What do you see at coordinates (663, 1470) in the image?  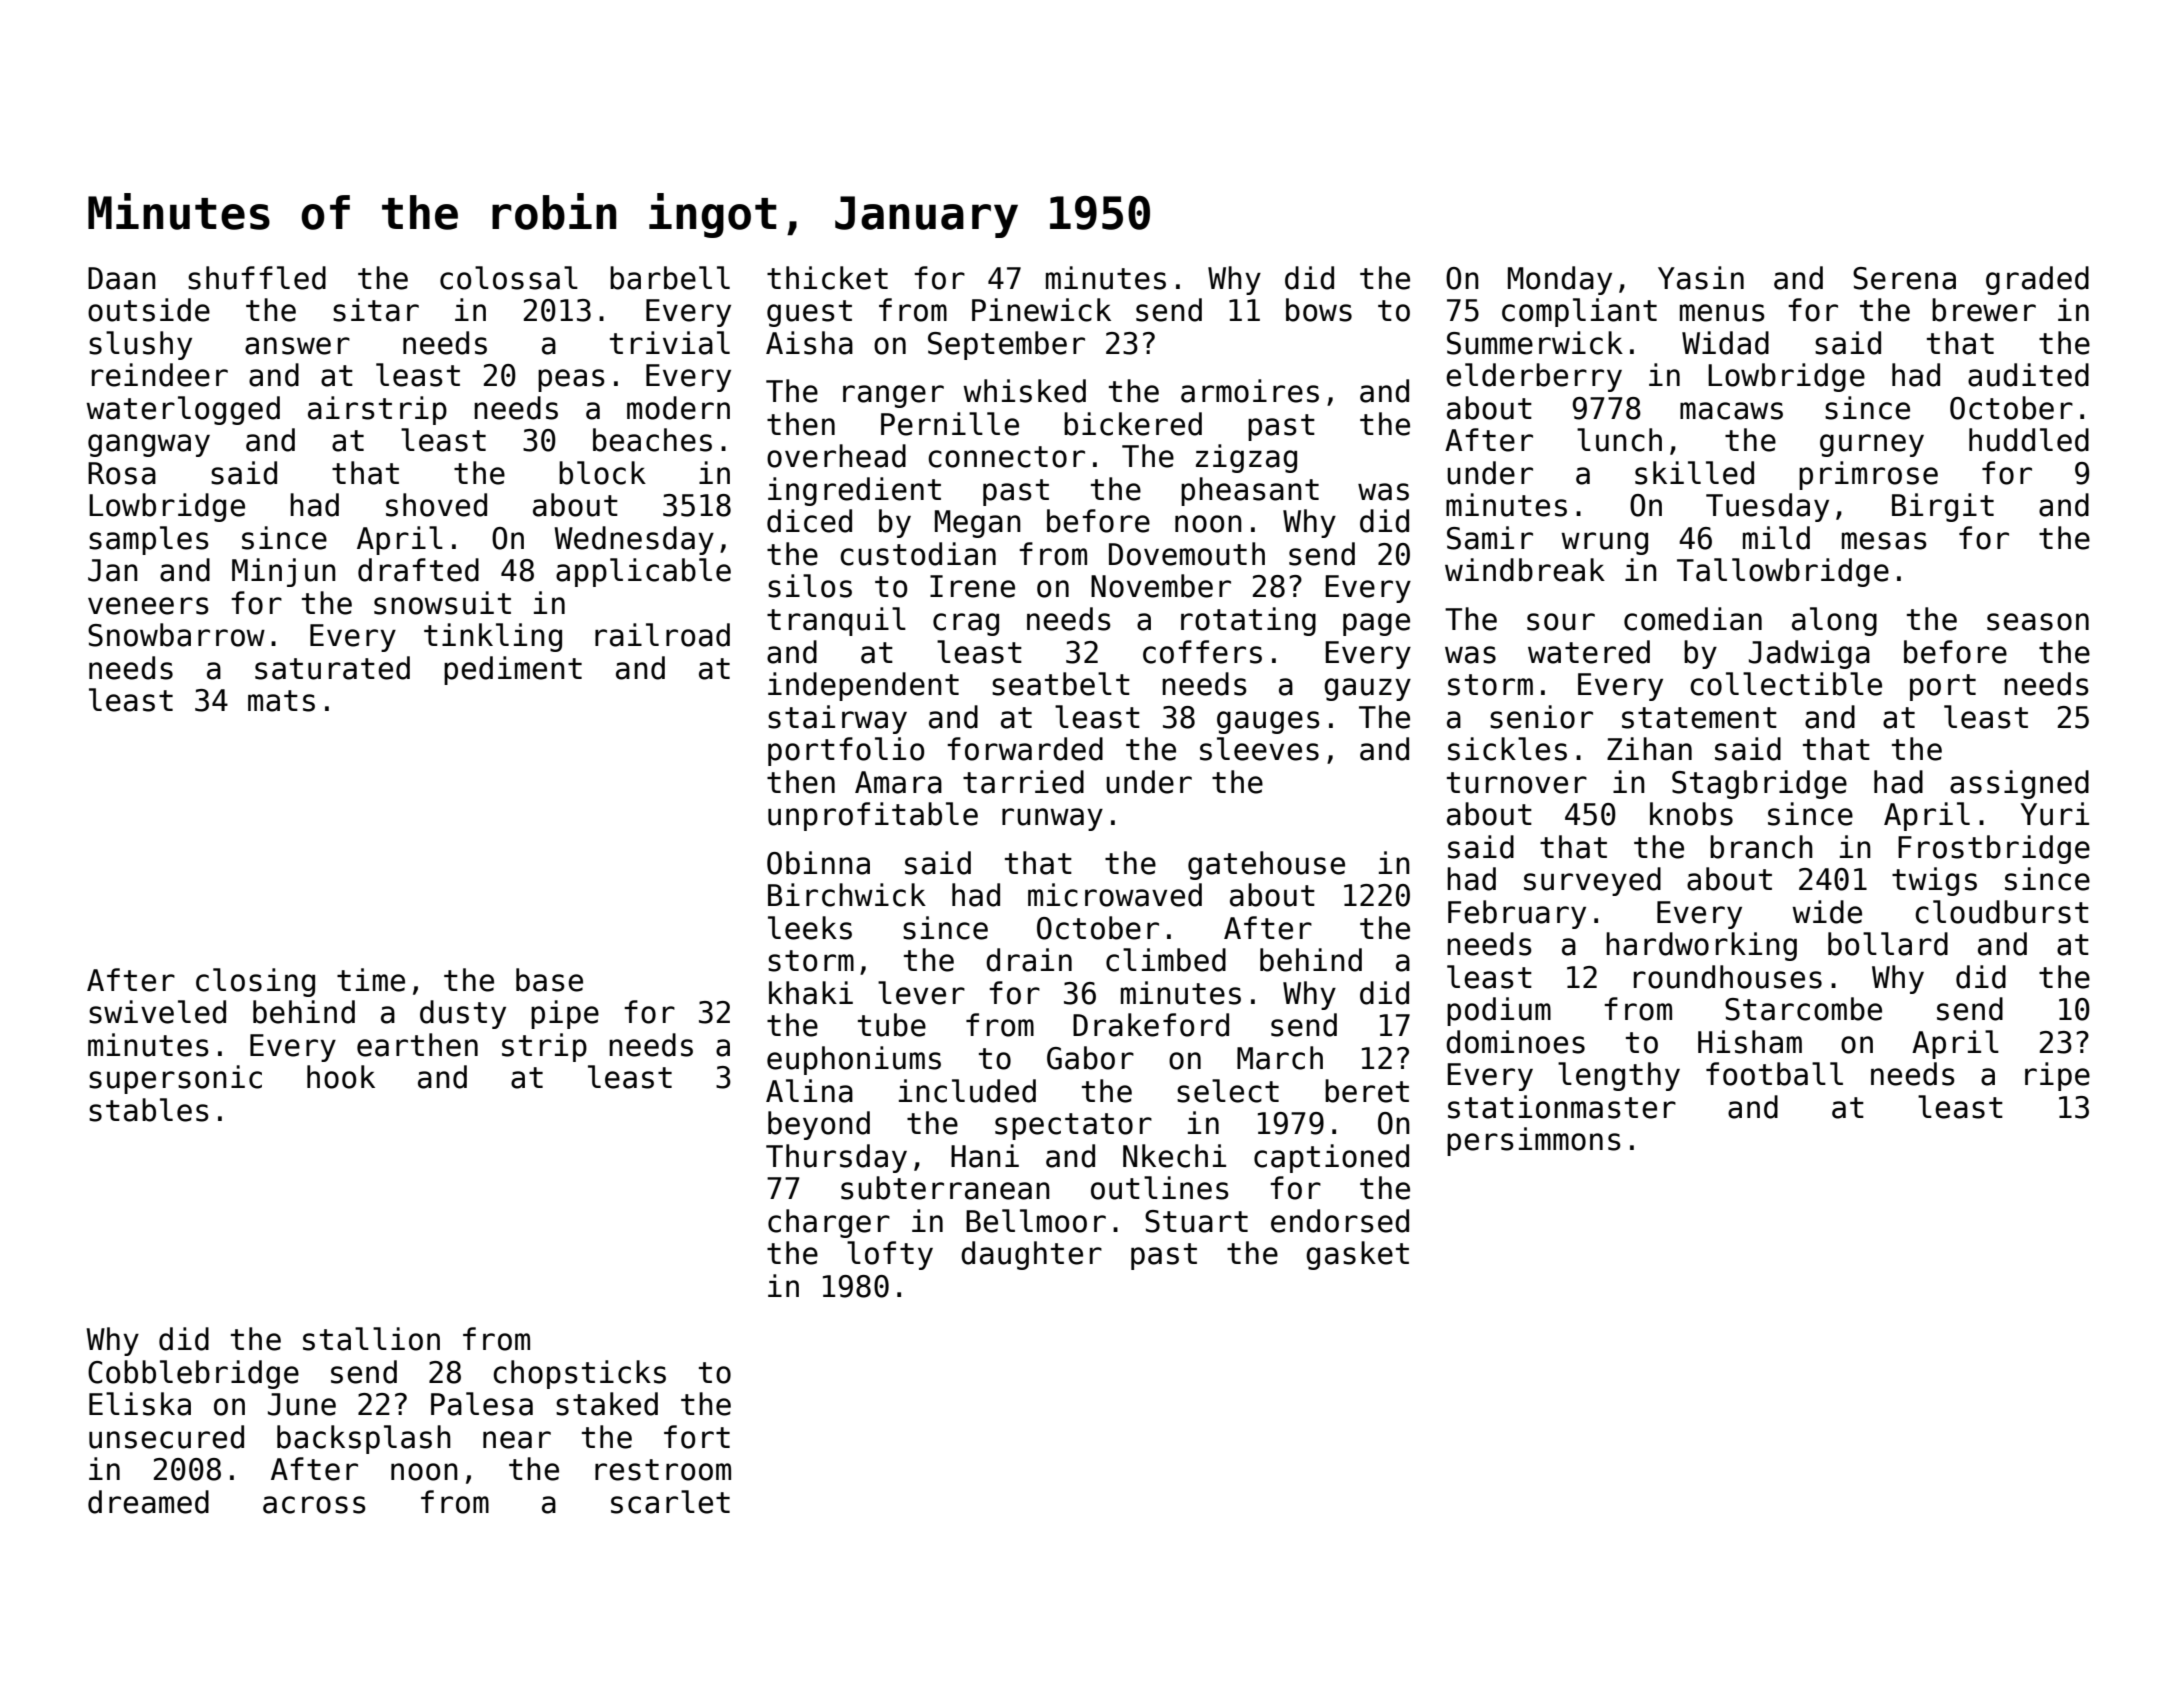 I see `restroom` at bounding box center [663, 1470].
